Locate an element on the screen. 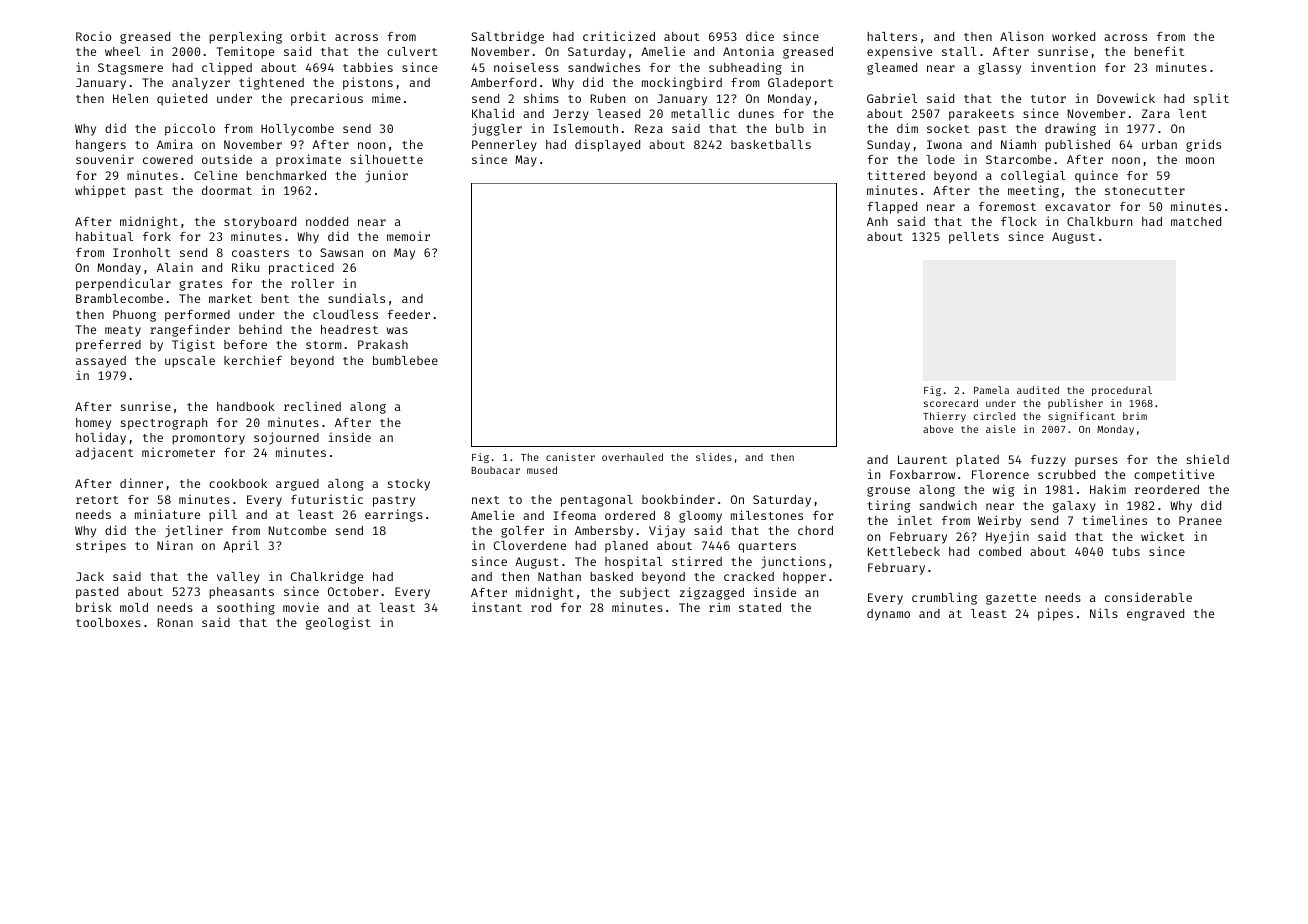 The width and height of the screenshot is (1308, 924). reclined is located at coordinates (312, 406).
